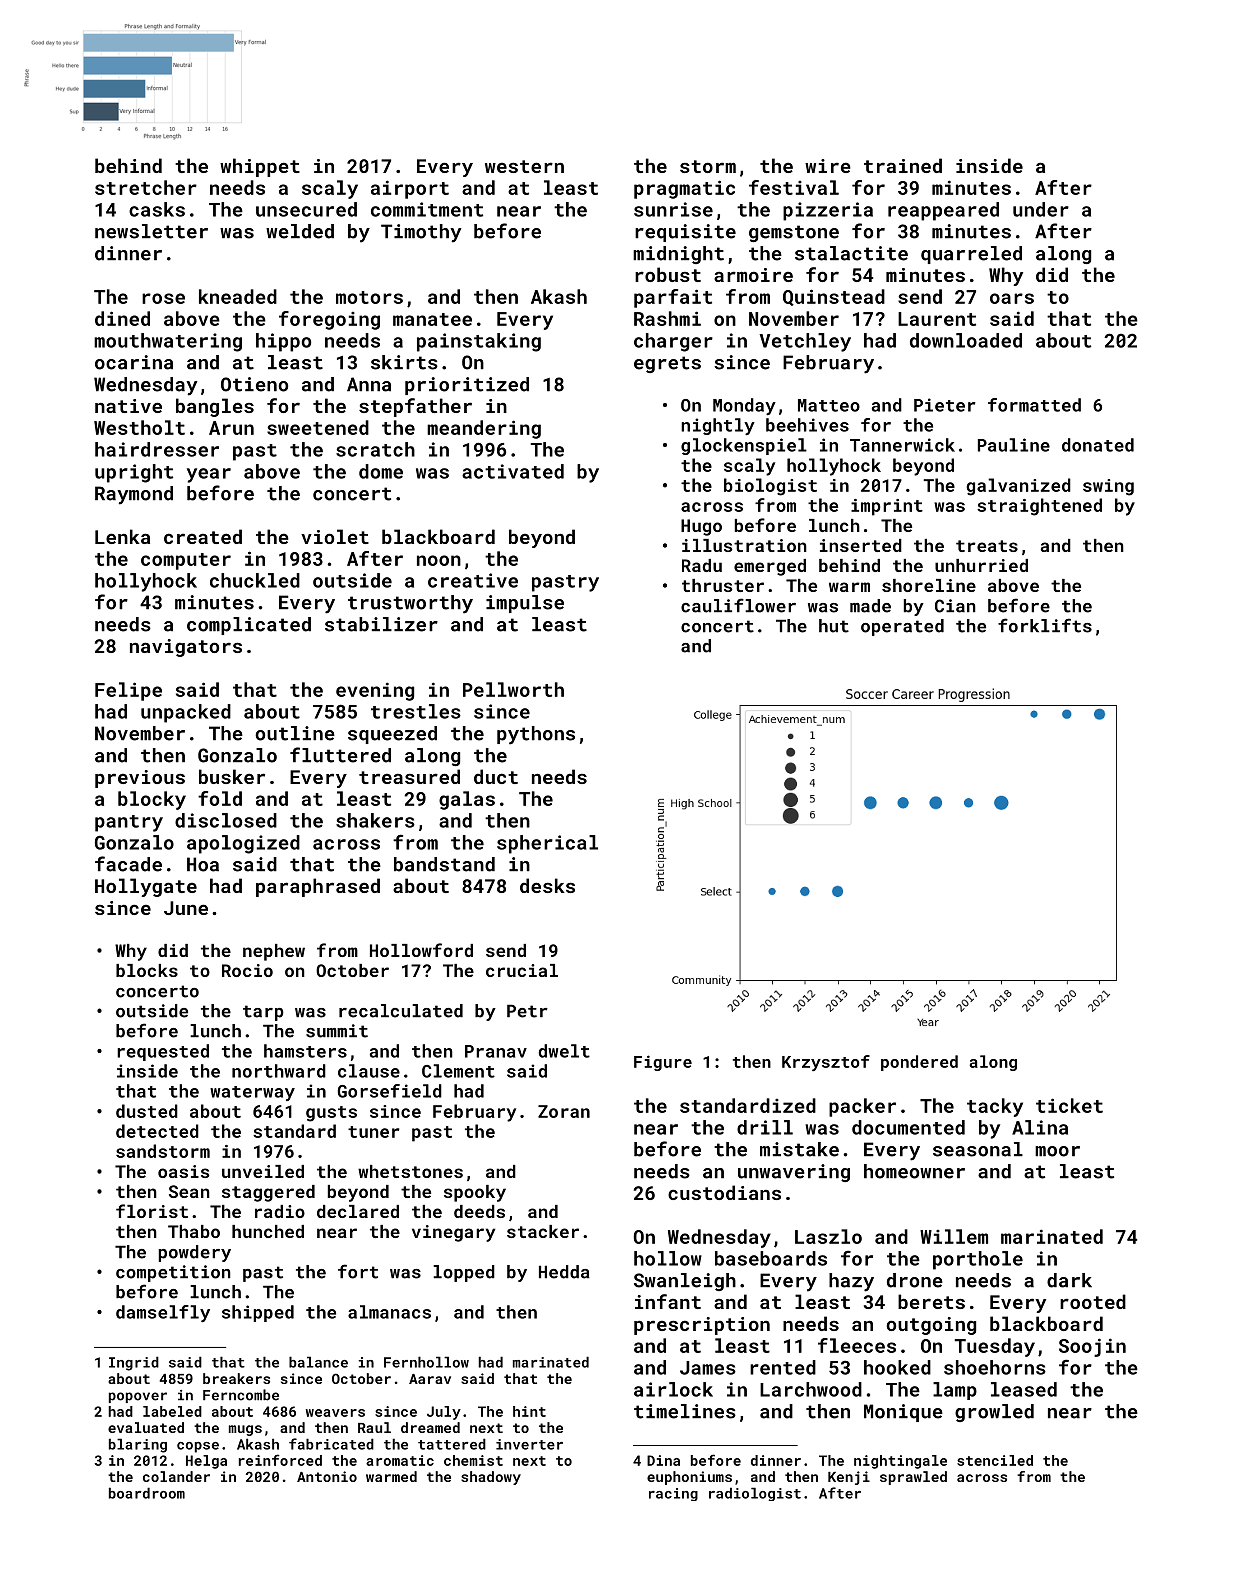 The width and height of the screenshot is (1233, 1596). I want to click on rose, so click(163, 298).
